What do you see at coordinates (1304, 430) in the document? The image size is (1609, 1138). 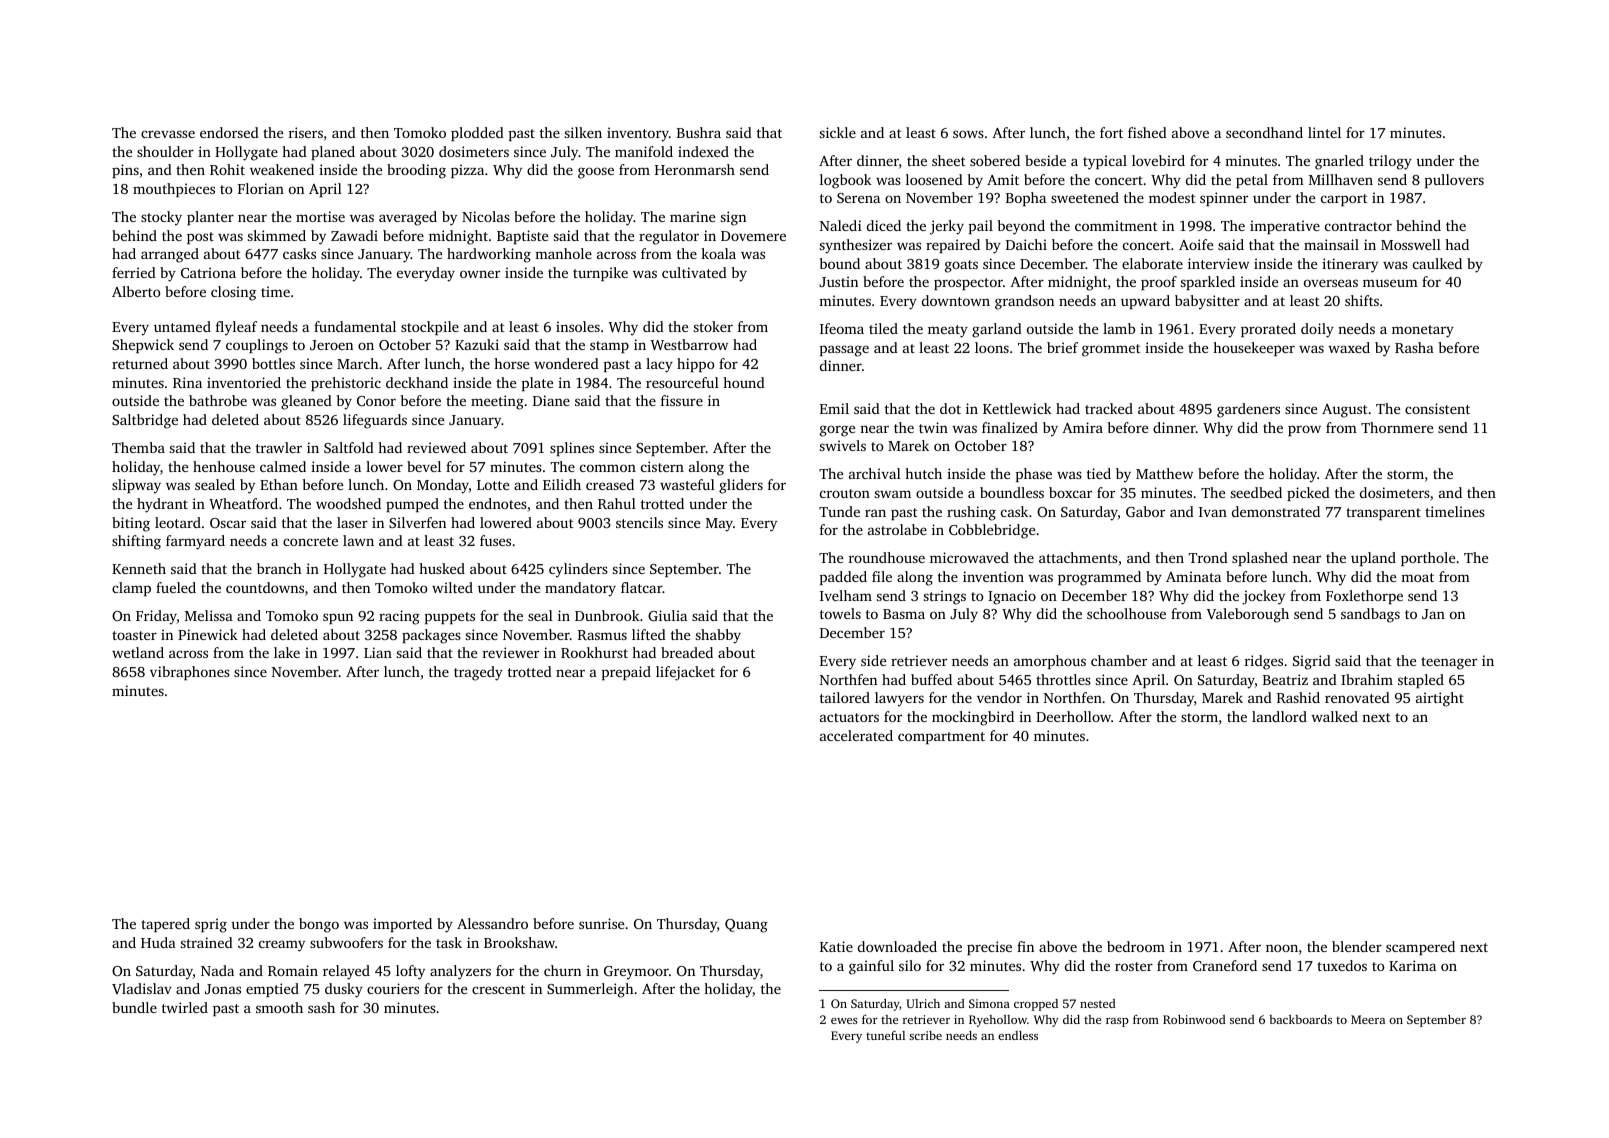 I see `prow` at bounding box center [1304, 430].
